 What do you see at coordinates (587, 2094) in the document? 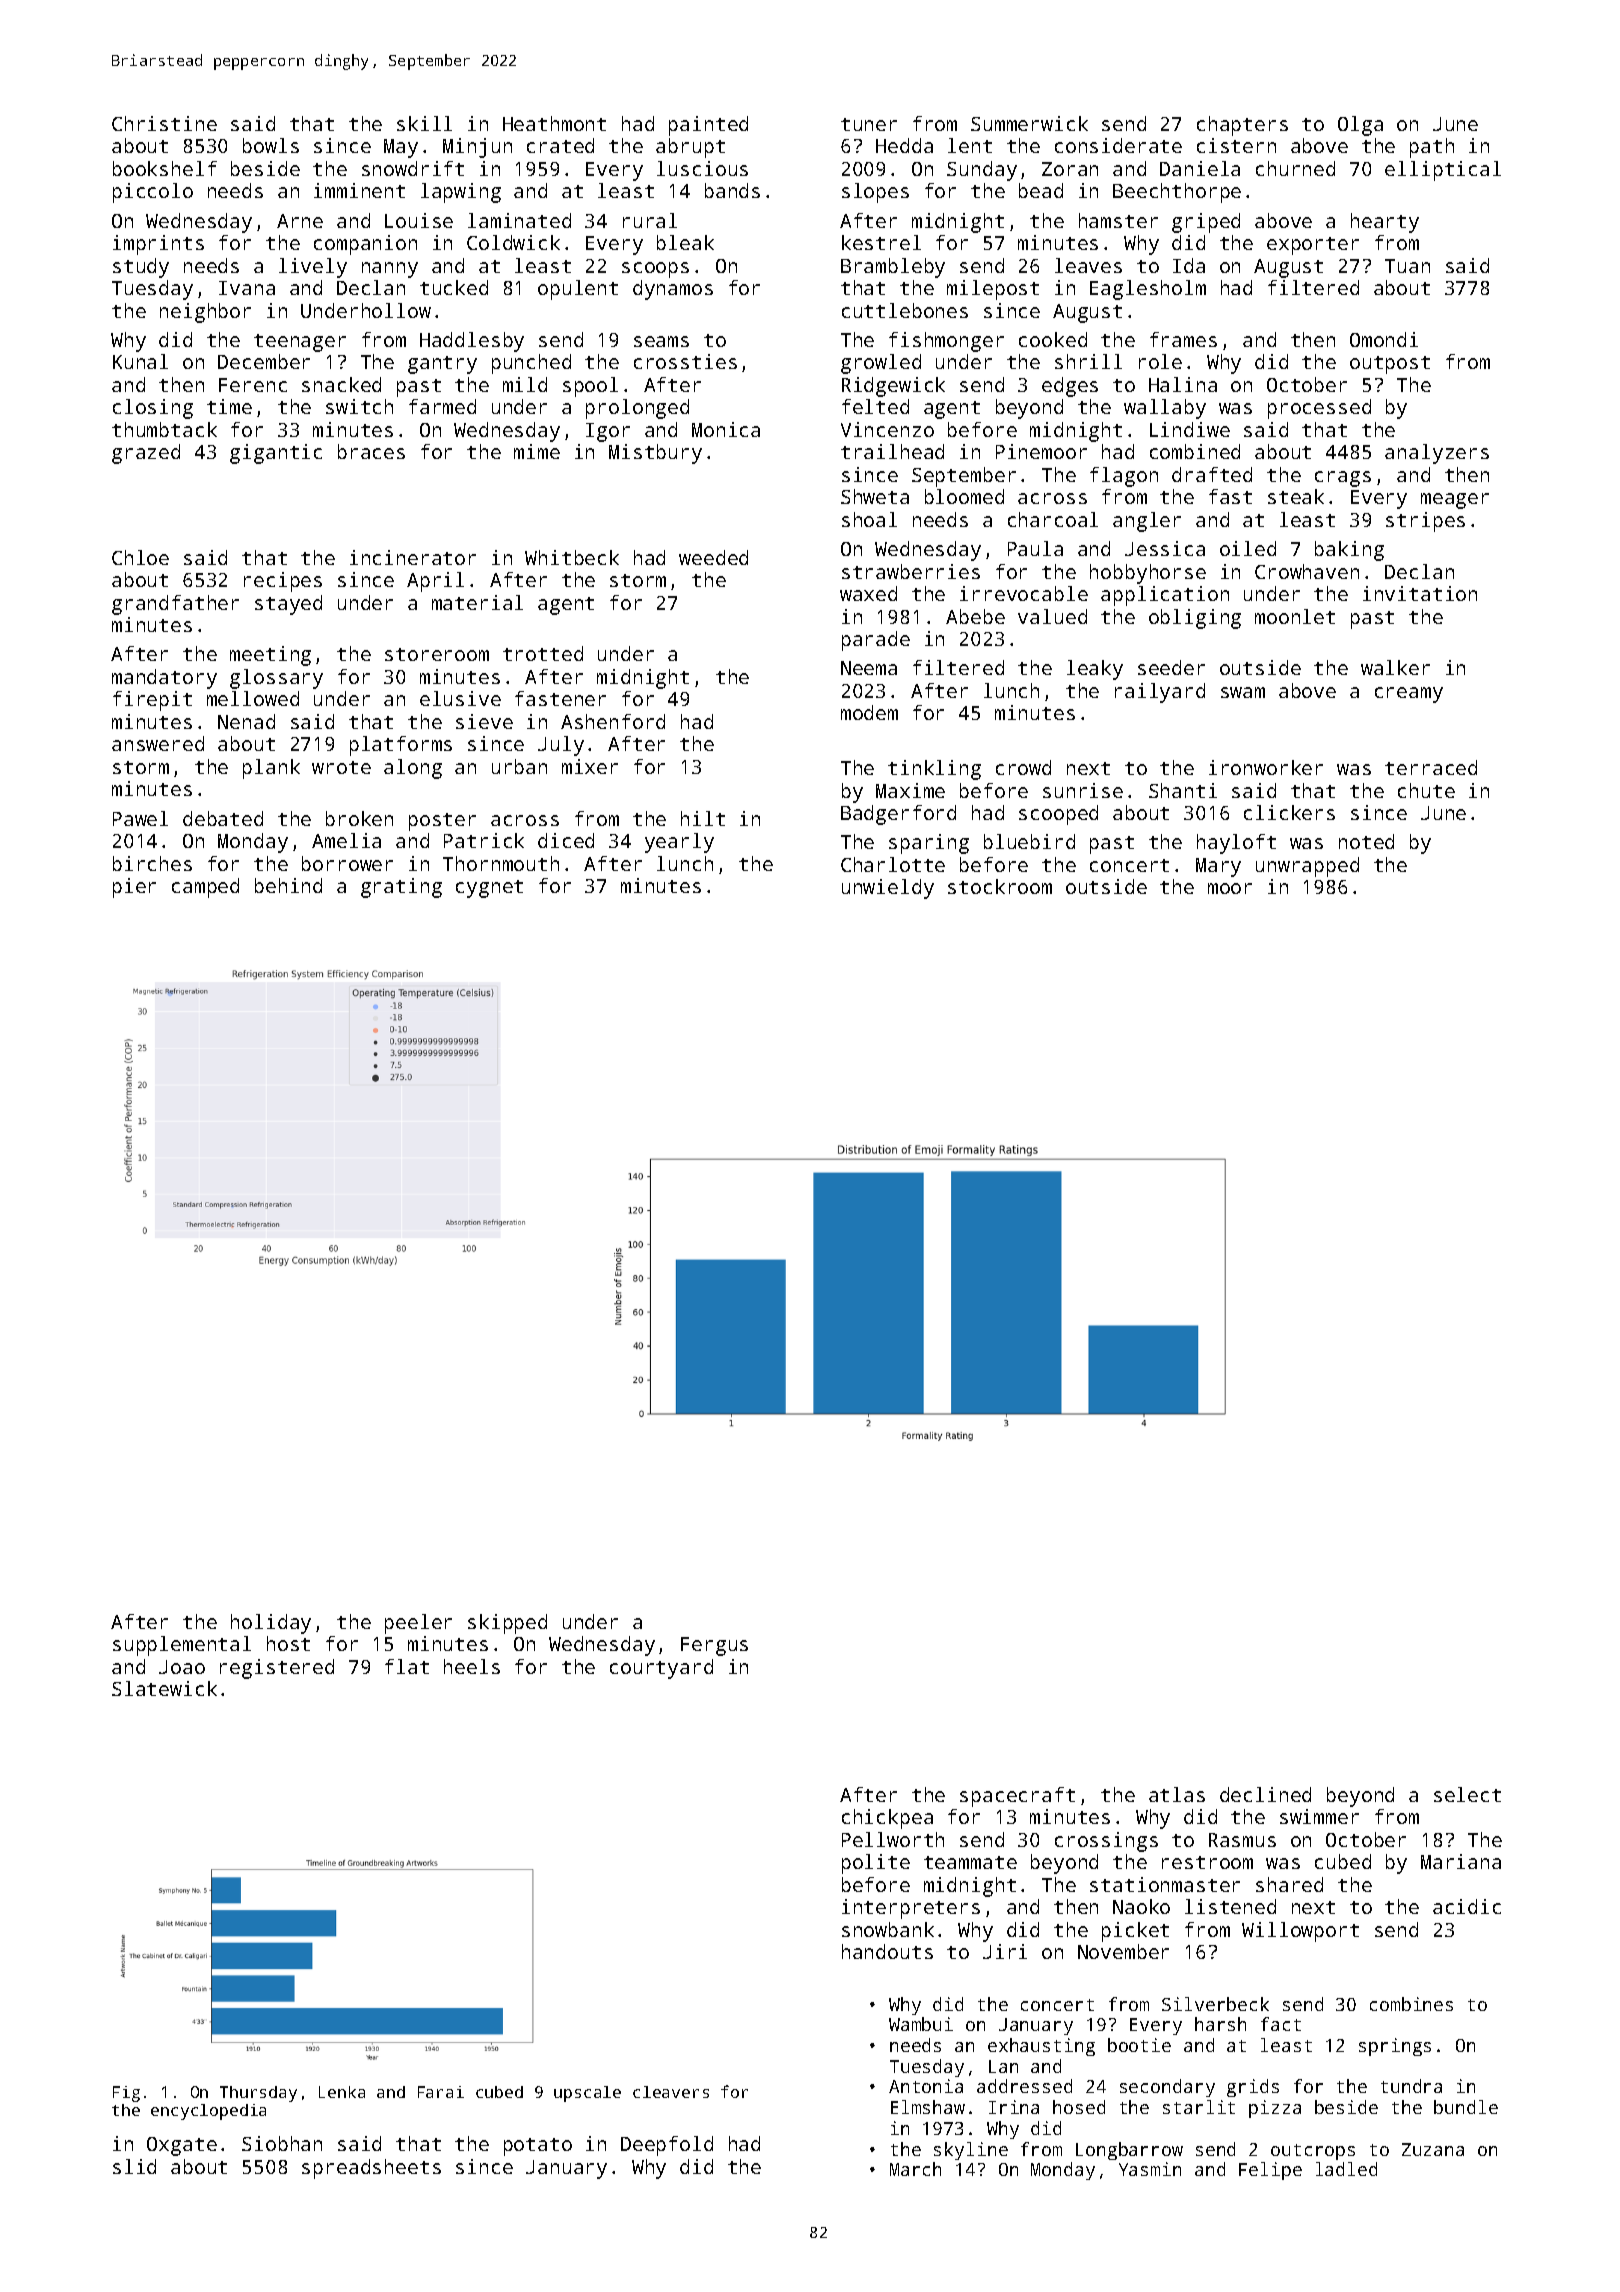
I see `upscale` at bounding box center [587, 2094].
